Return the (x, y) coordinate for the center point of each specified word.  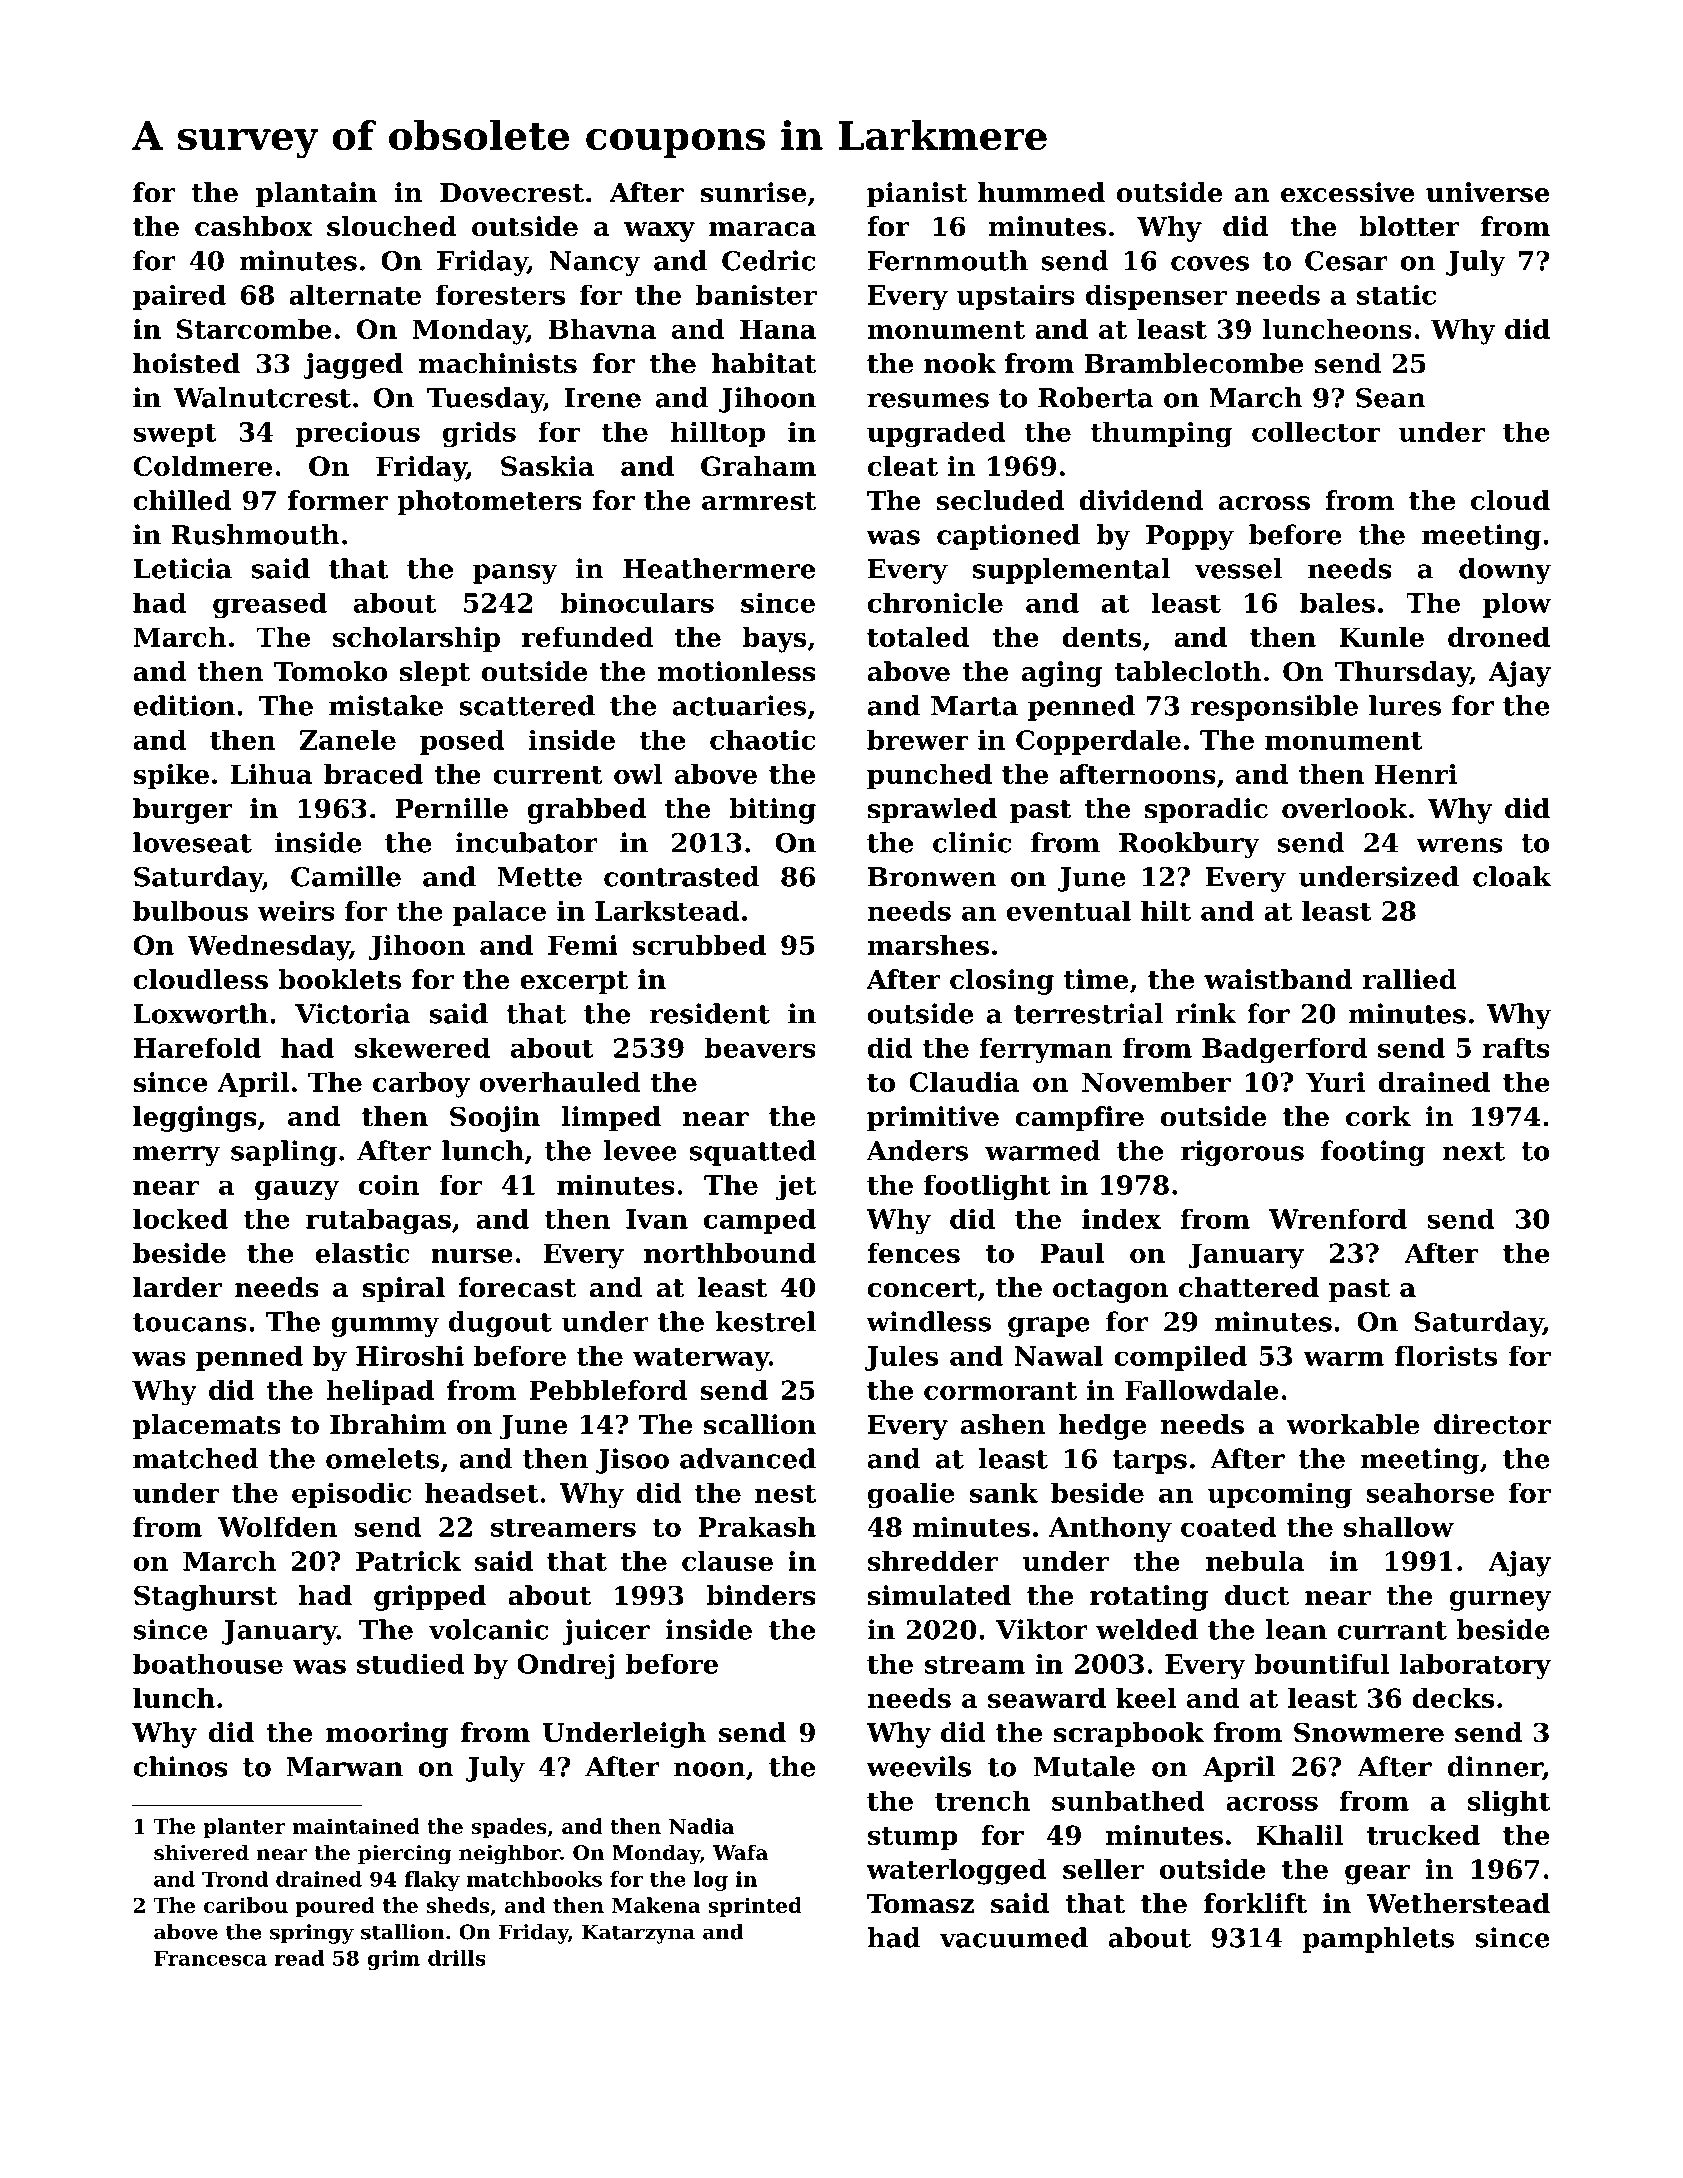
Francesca (210, 1958)
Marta (974, 706)
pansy (515, 574)
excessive (1348, 192)
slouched (391, 226)
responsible (1274, 708)
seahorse (1430, 1492)
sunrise (753, 192)
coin (389, 1184)
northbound (730, 1253)
